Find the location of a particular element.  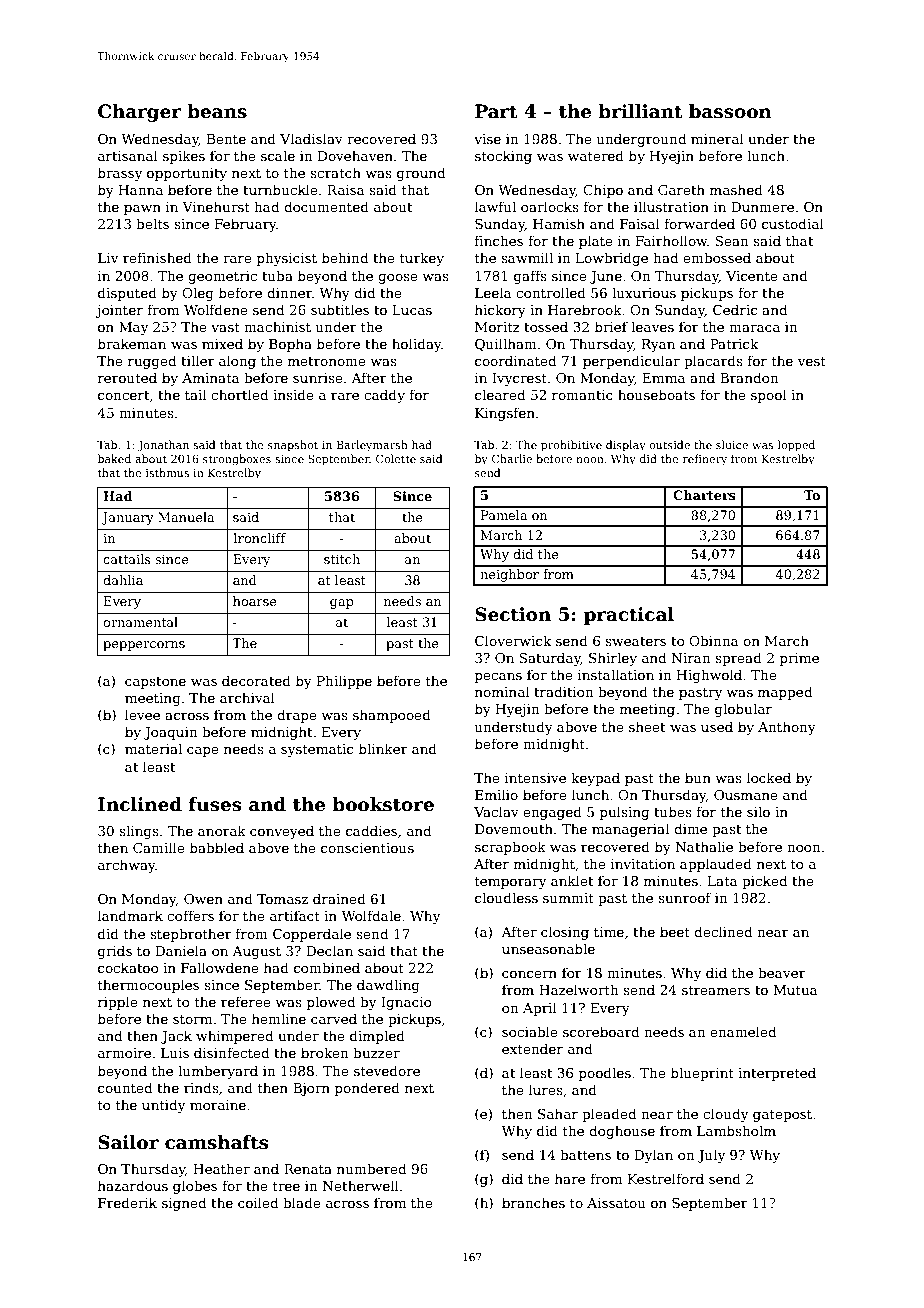

custodial is located at coordinates (792, 223).
